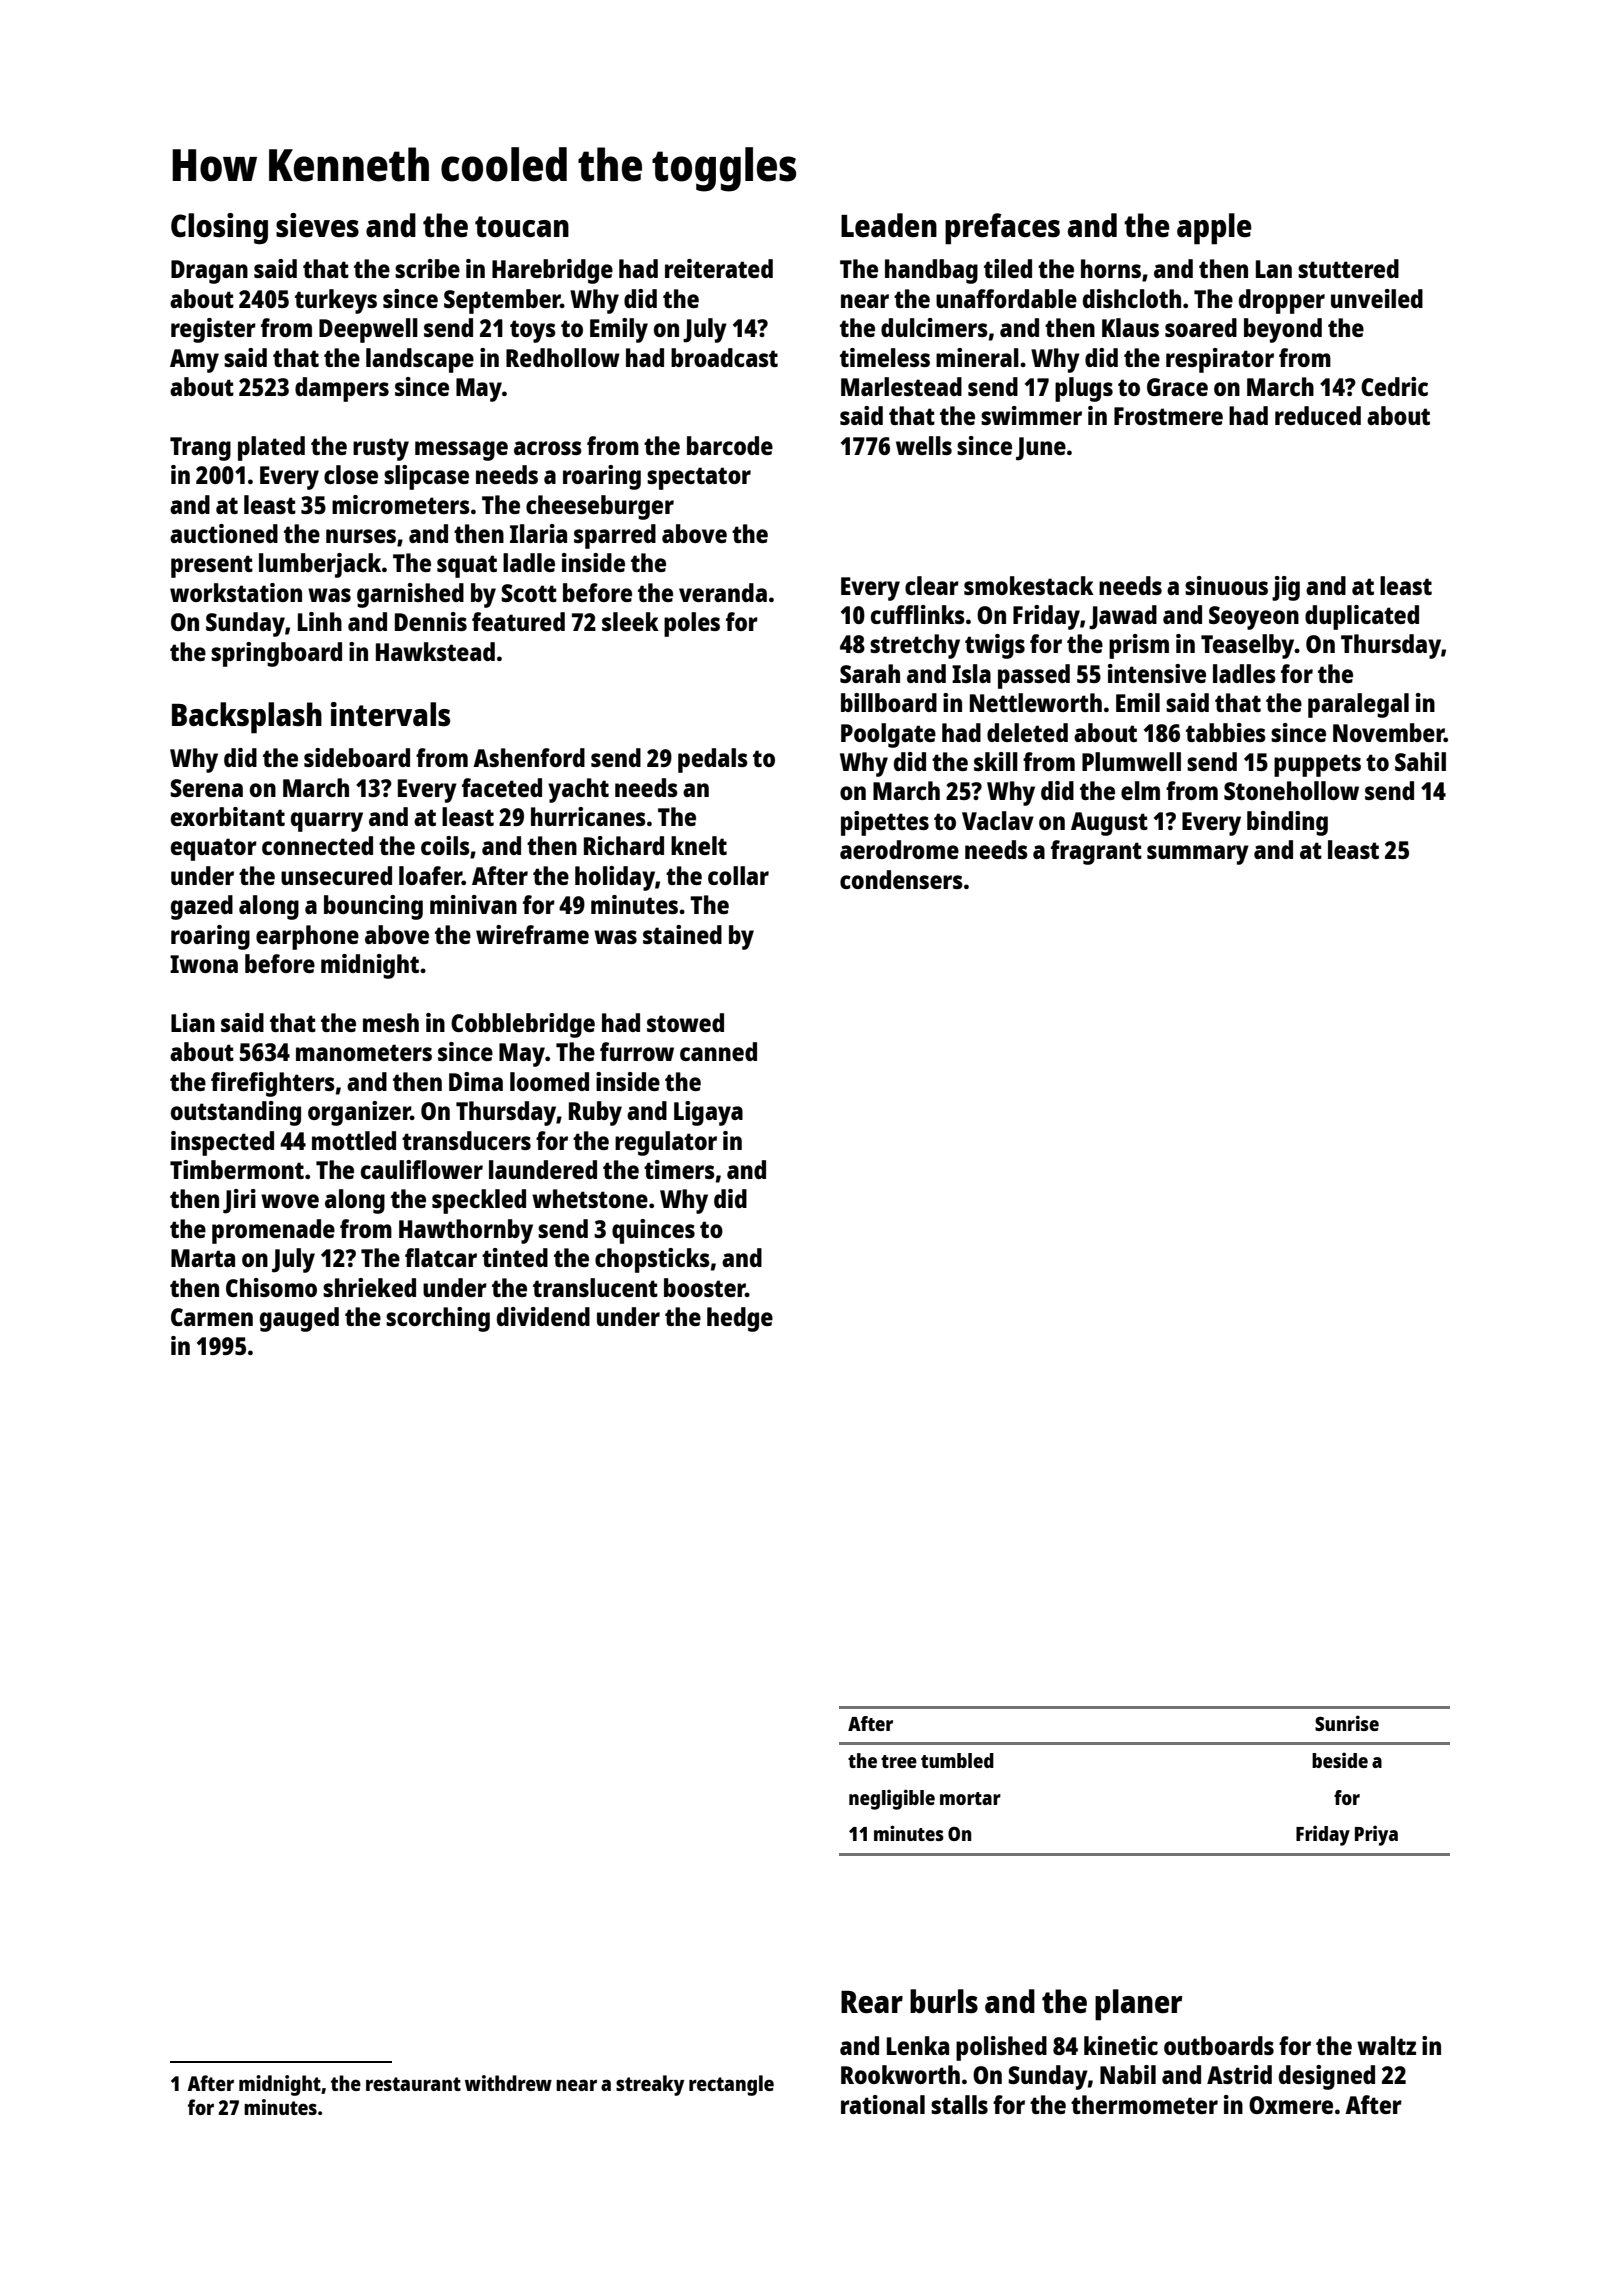 The height and width of the document is (2292, 1620). I want to click on hedge, so click(740, 1319).
